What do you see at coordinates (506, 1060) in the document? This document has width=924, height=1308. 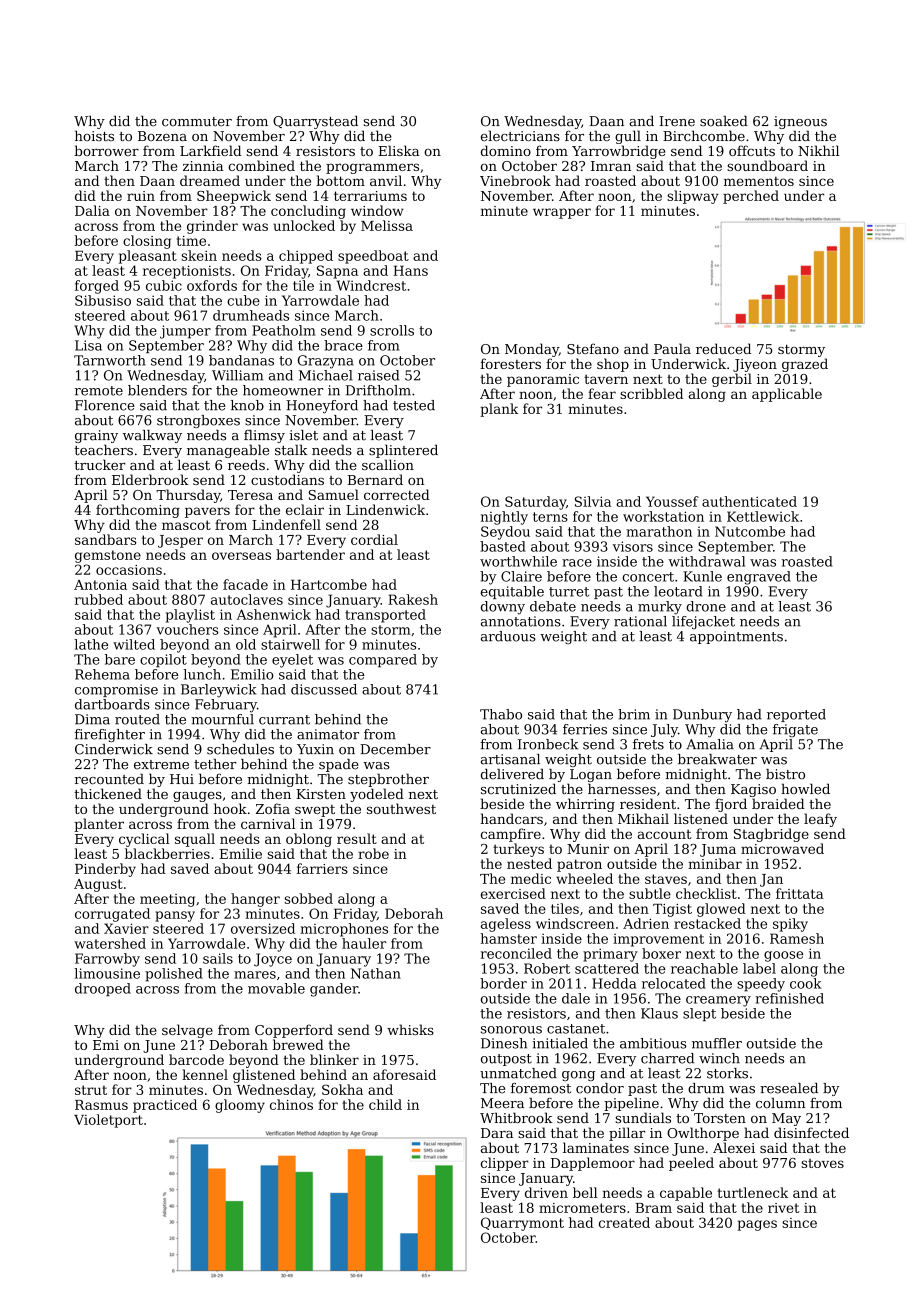 I see `outpost` at bounding box center [506, 1060].
